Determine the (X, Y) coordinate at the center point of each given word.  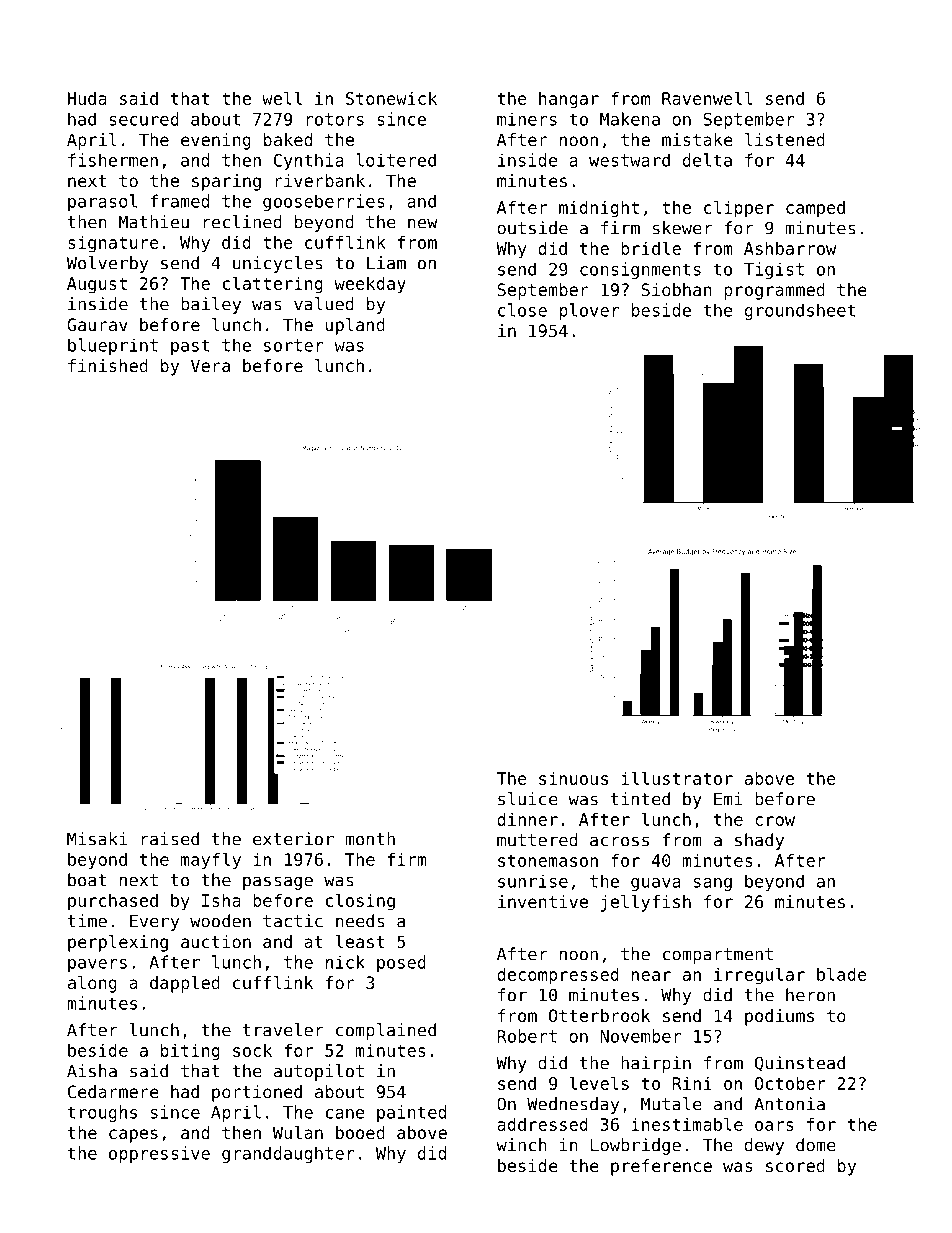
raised (170, 839)
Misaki (97, 839)
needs (360, 921)
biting (190, 1052)
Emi (728, 799)
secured (144, 119)
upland (355, 326)
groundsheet (800, 311)
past (190, 347)
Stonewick (391, 98)
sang (713, 884)
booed (360, 1132)
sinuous (573, 778)
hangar (569, 100)
